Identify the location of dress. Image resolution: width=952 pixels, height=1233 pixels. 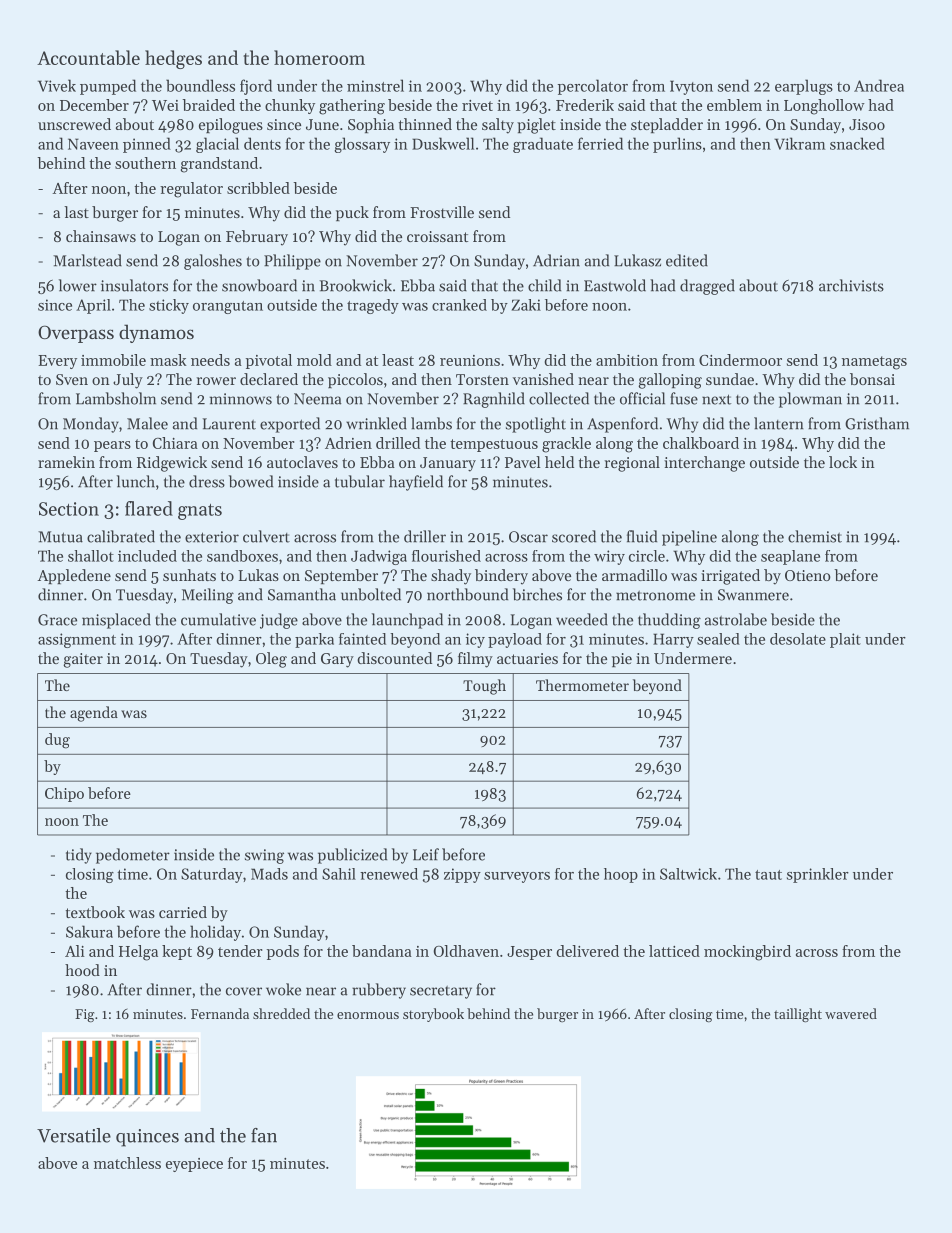
(207, 481).
